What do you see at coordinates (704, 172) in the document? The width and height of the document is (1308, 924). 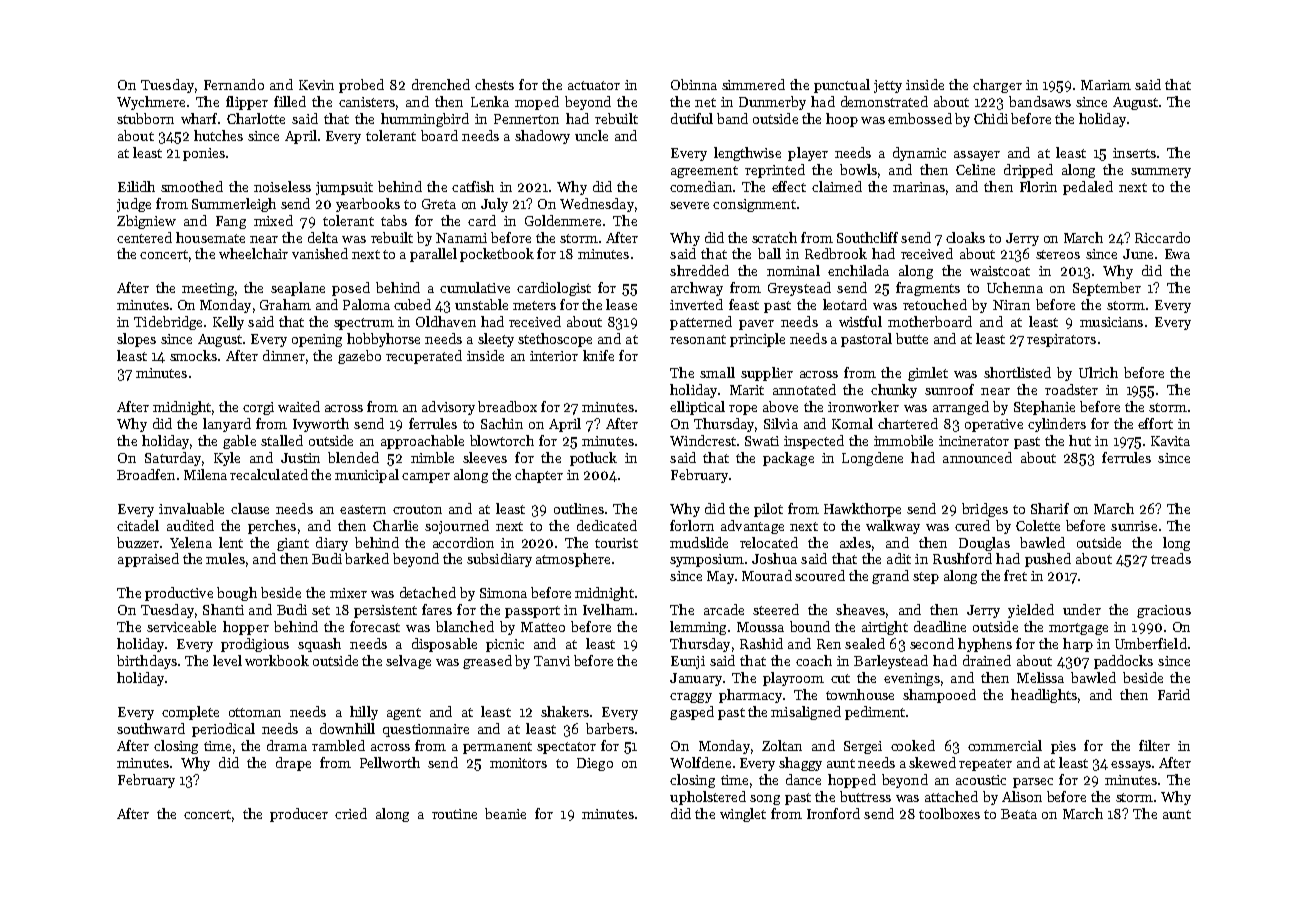 I see `agreement` at bounding box center [704, 172].
